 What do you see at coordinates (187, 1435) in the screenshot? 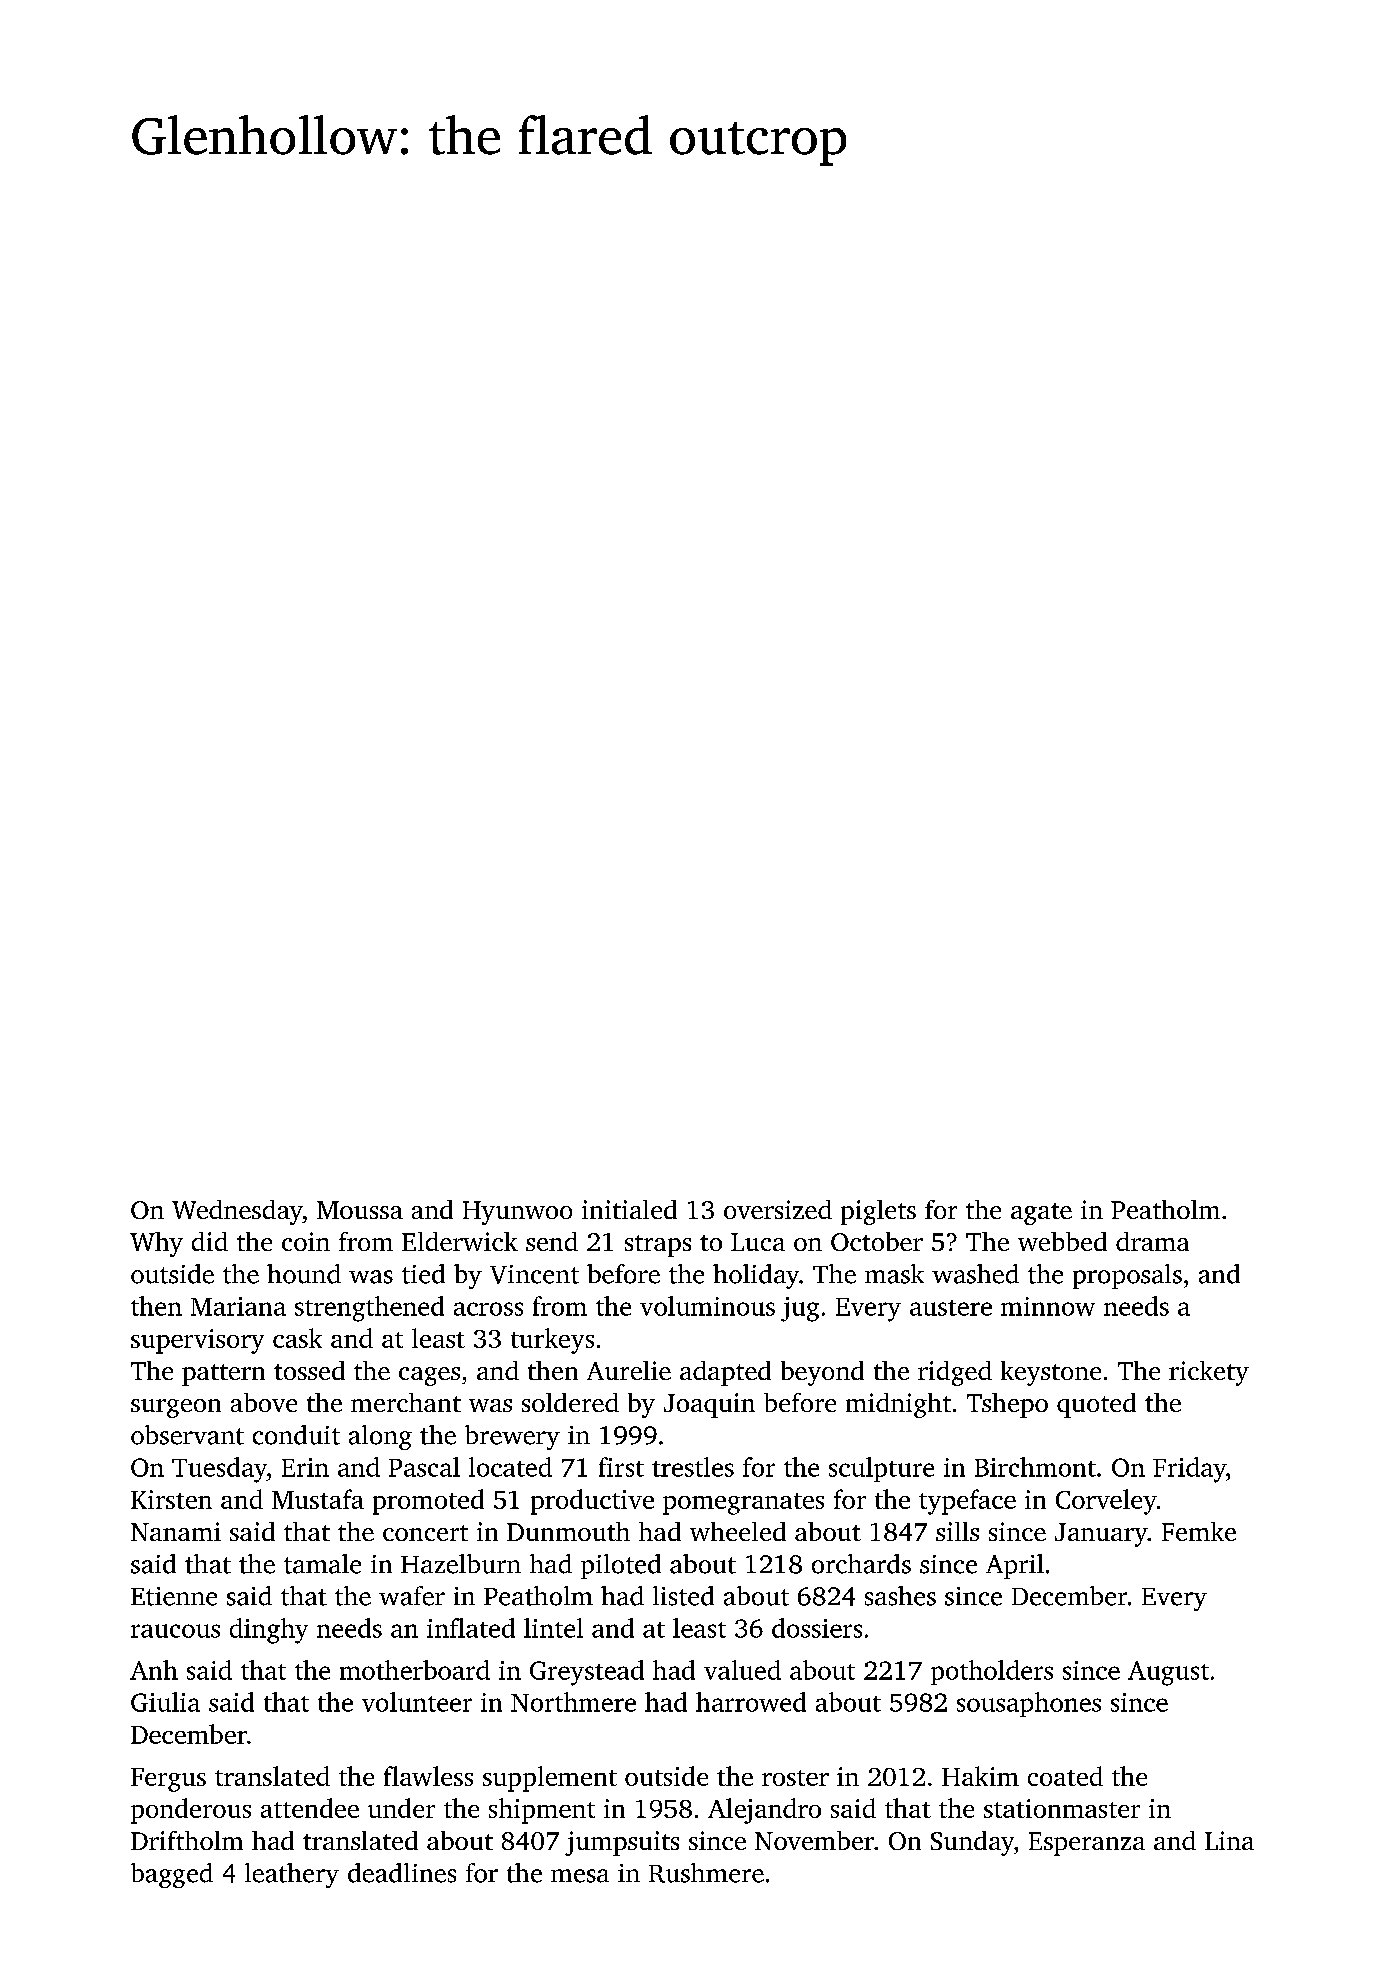
I see `observant` at bounding box center [187, 1435].
